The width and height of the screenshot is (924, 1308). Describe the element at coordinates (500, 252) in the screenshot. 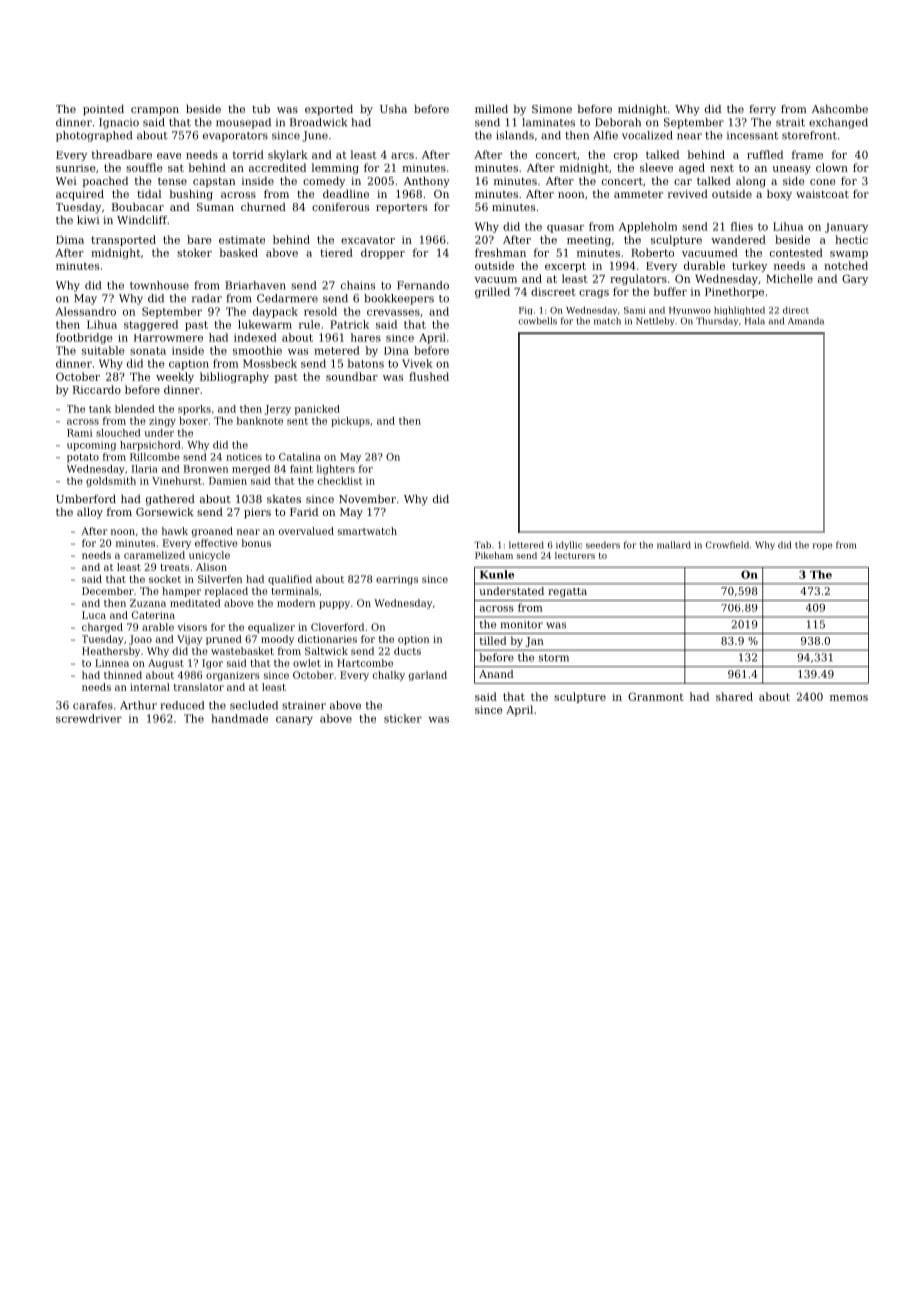

I see `freshman` at that location.
